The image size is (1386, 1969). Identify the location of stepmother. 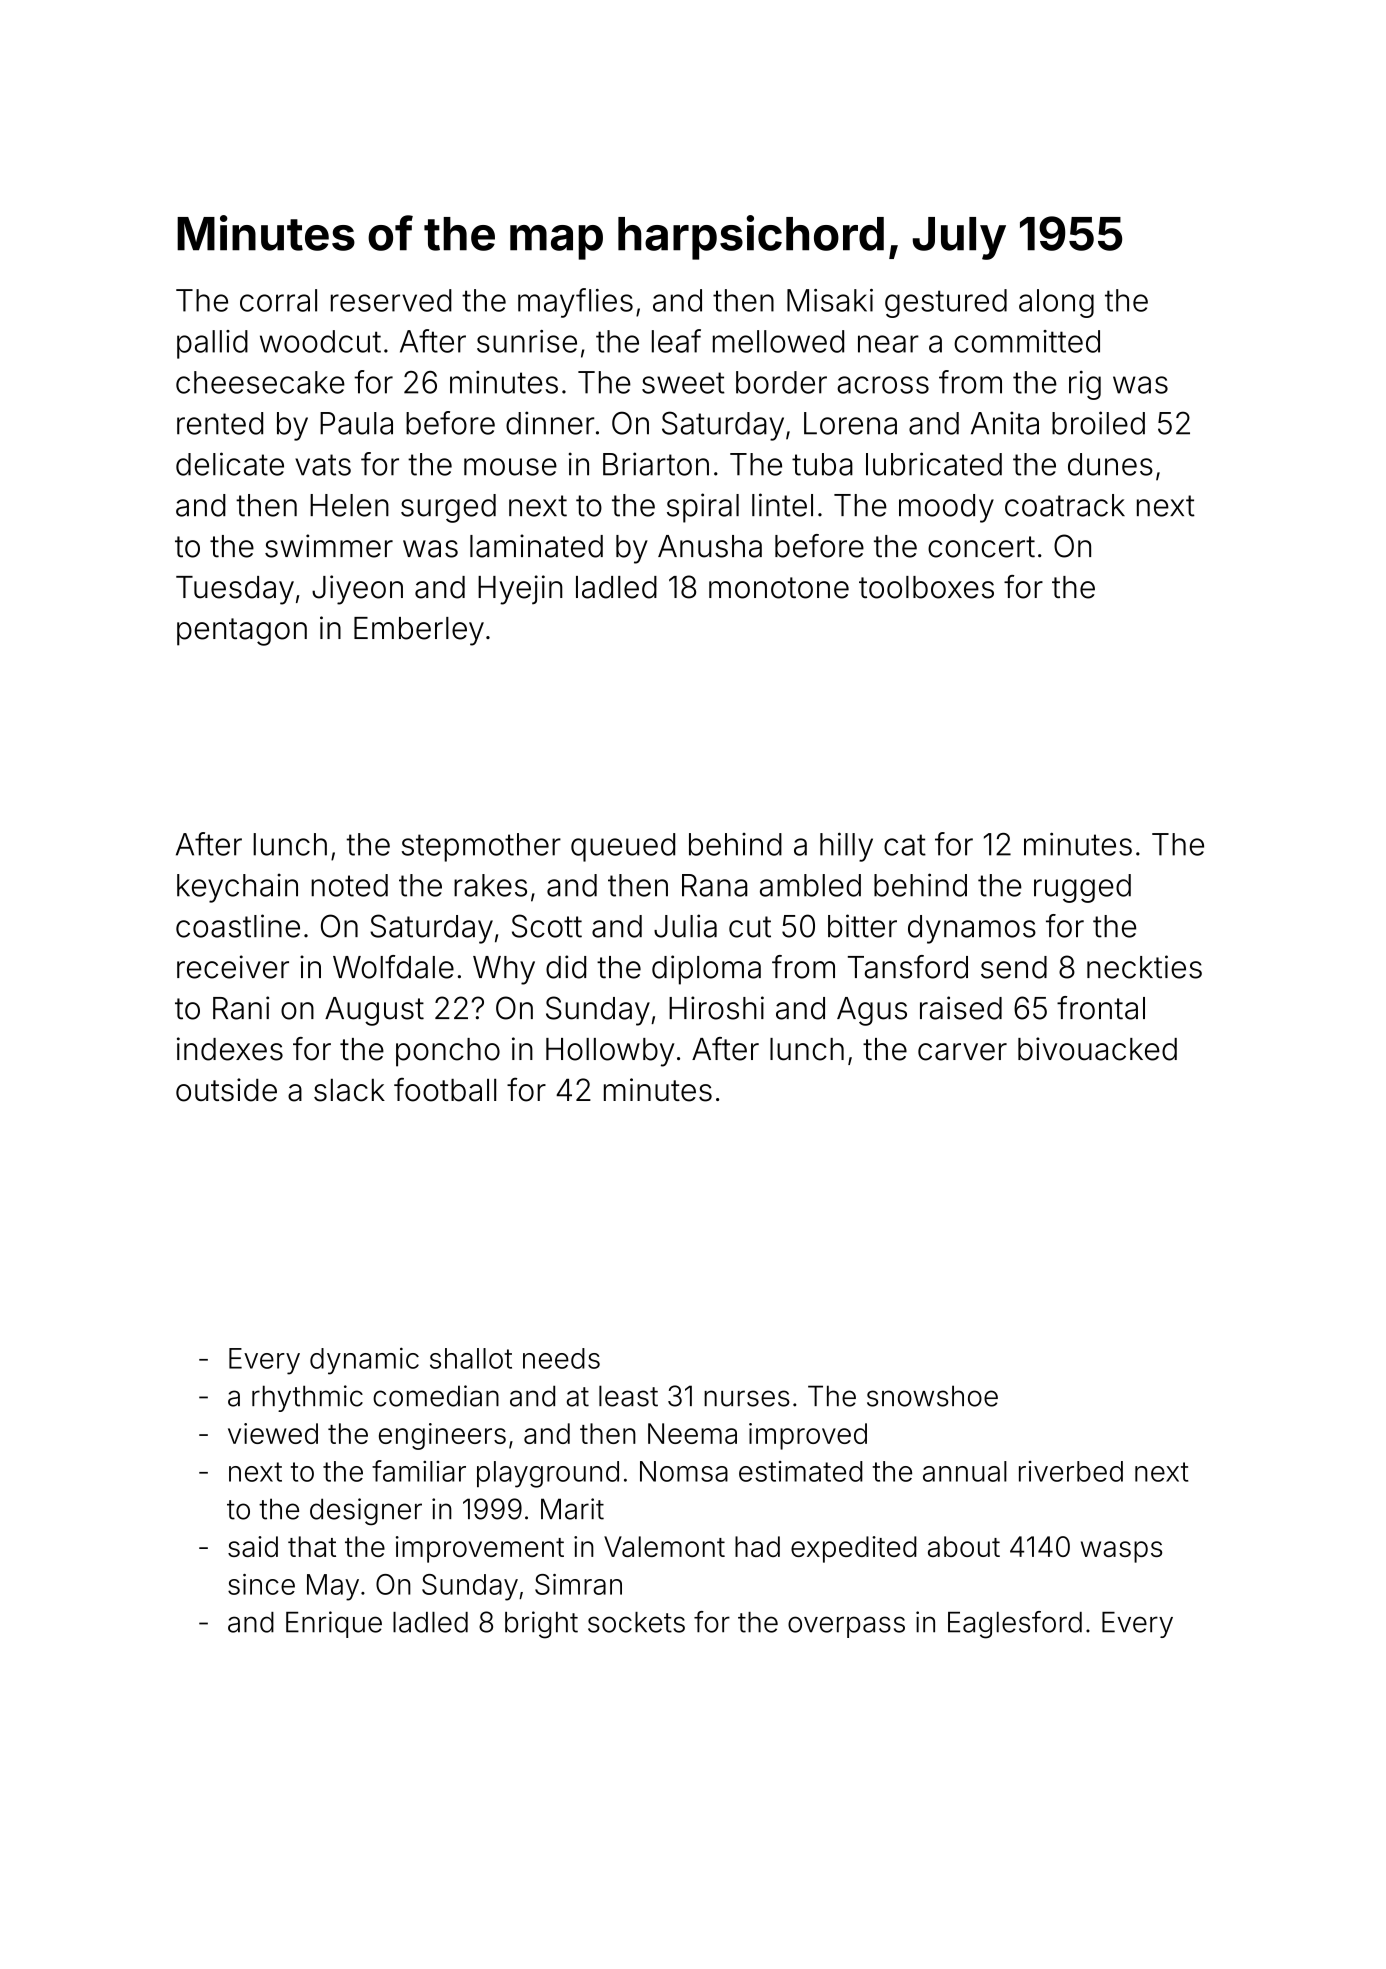
(481, 847).
